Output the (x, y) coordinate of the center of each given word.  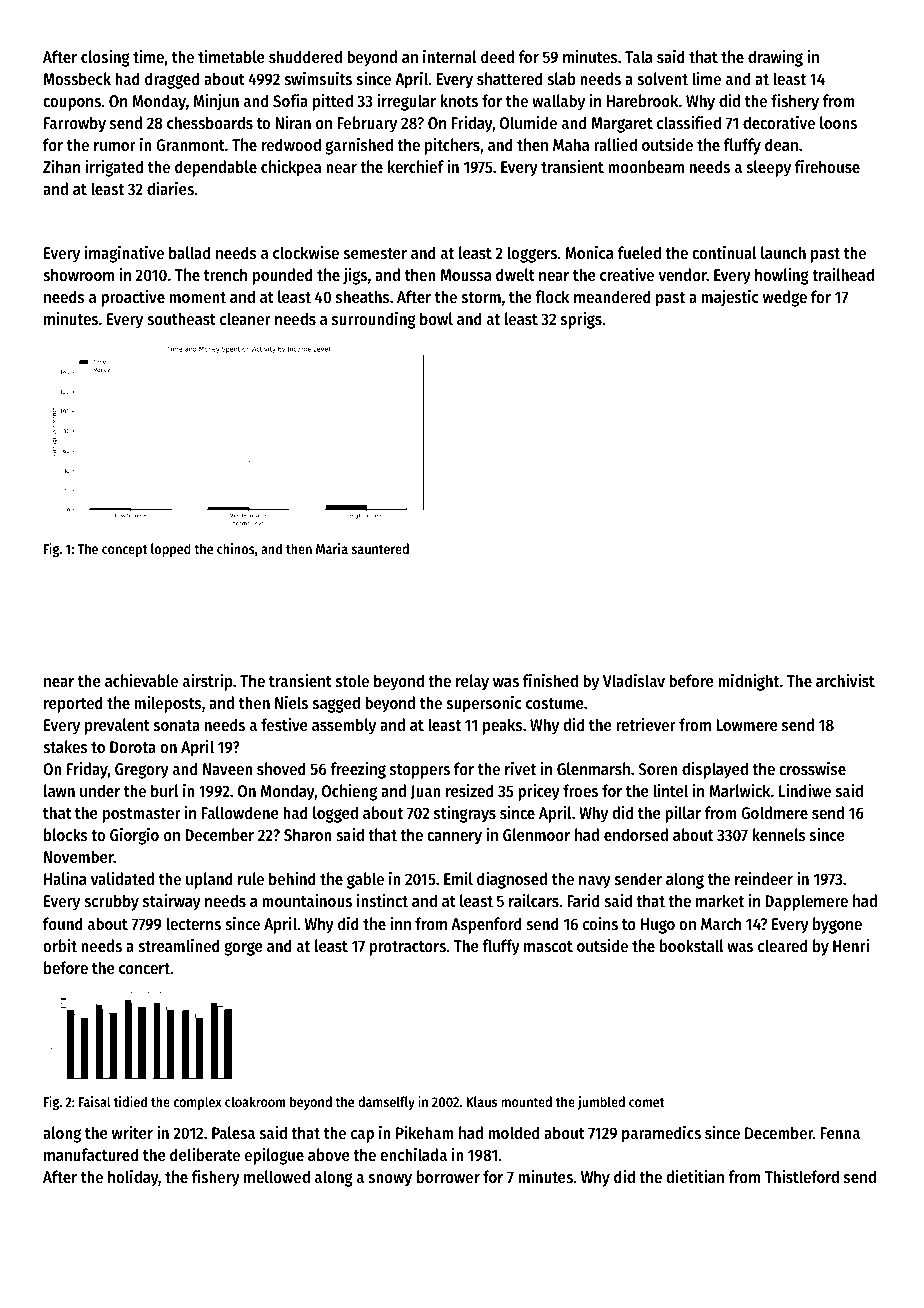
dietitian (695, 1176)
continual (724, 252)
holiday (133, 1178)
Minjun (216, 102)
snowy (390, 1180)
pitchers (452, 146)
